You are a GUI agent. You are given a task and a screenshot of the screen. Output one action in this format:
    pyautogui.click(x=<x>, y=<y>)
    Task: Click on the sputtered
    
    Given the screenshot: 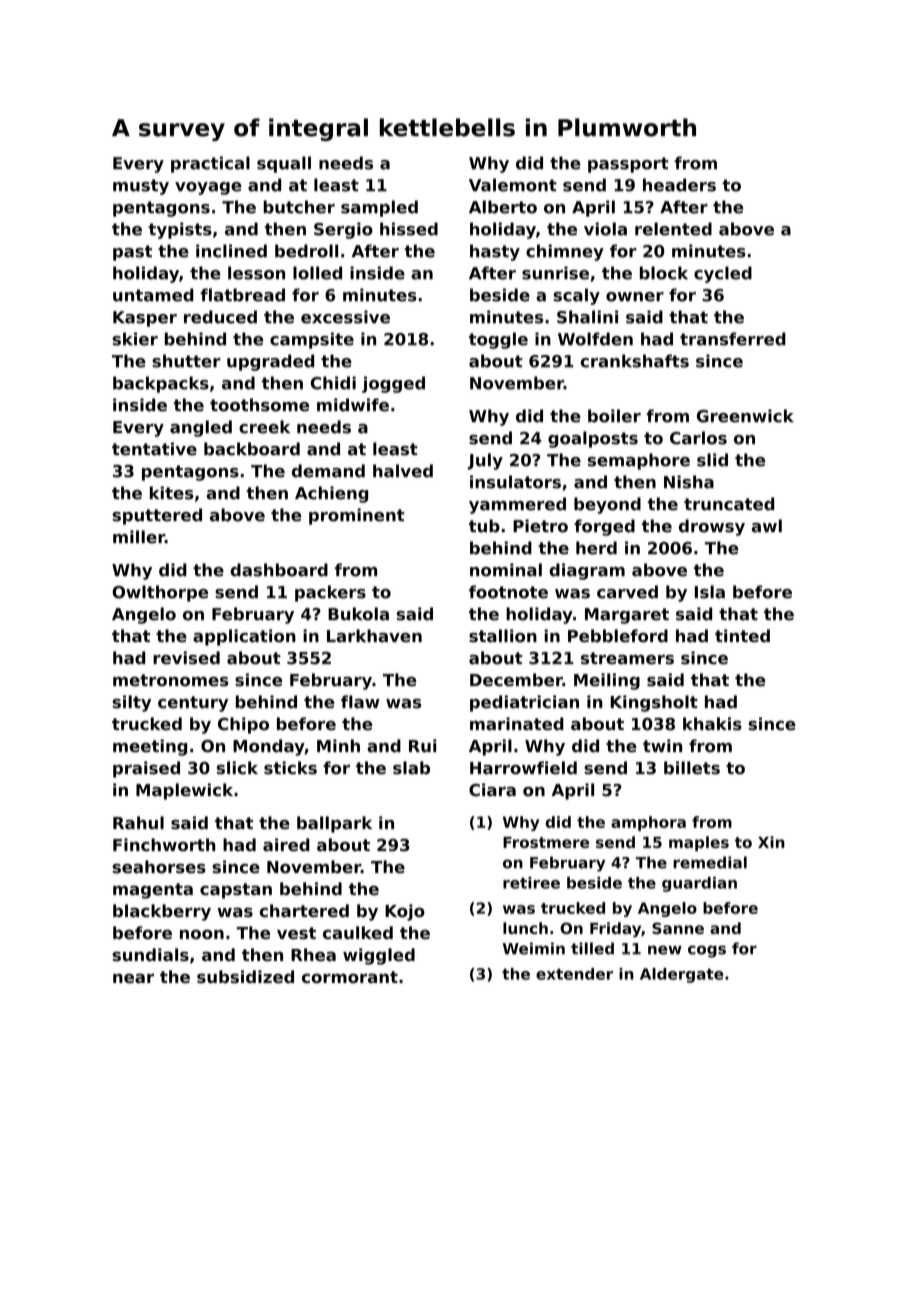 What is the action you would take?
    pyautogui.click(x=157, y=516)
